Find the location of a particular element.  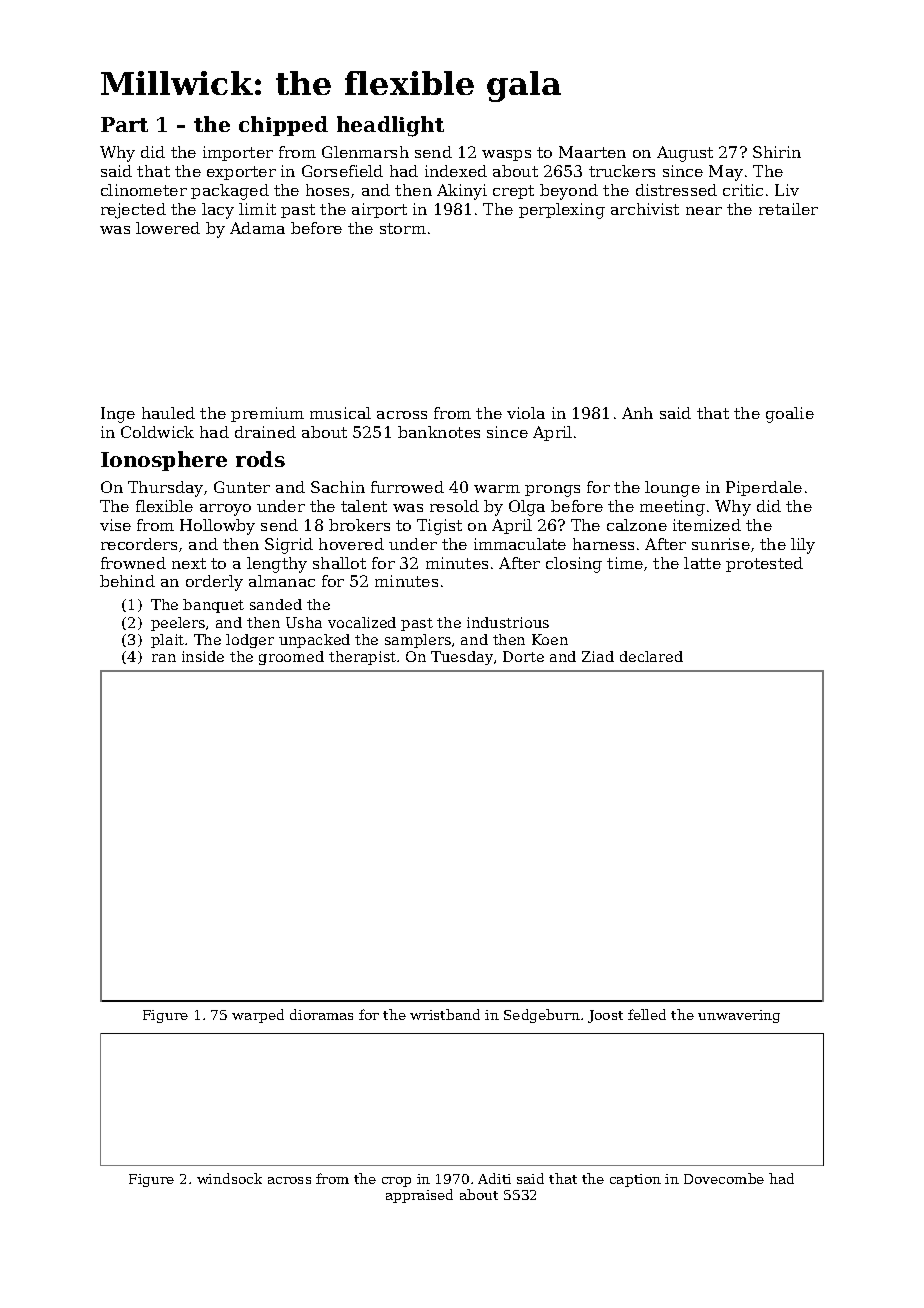

warped is located at coordinates (258, 1016).
